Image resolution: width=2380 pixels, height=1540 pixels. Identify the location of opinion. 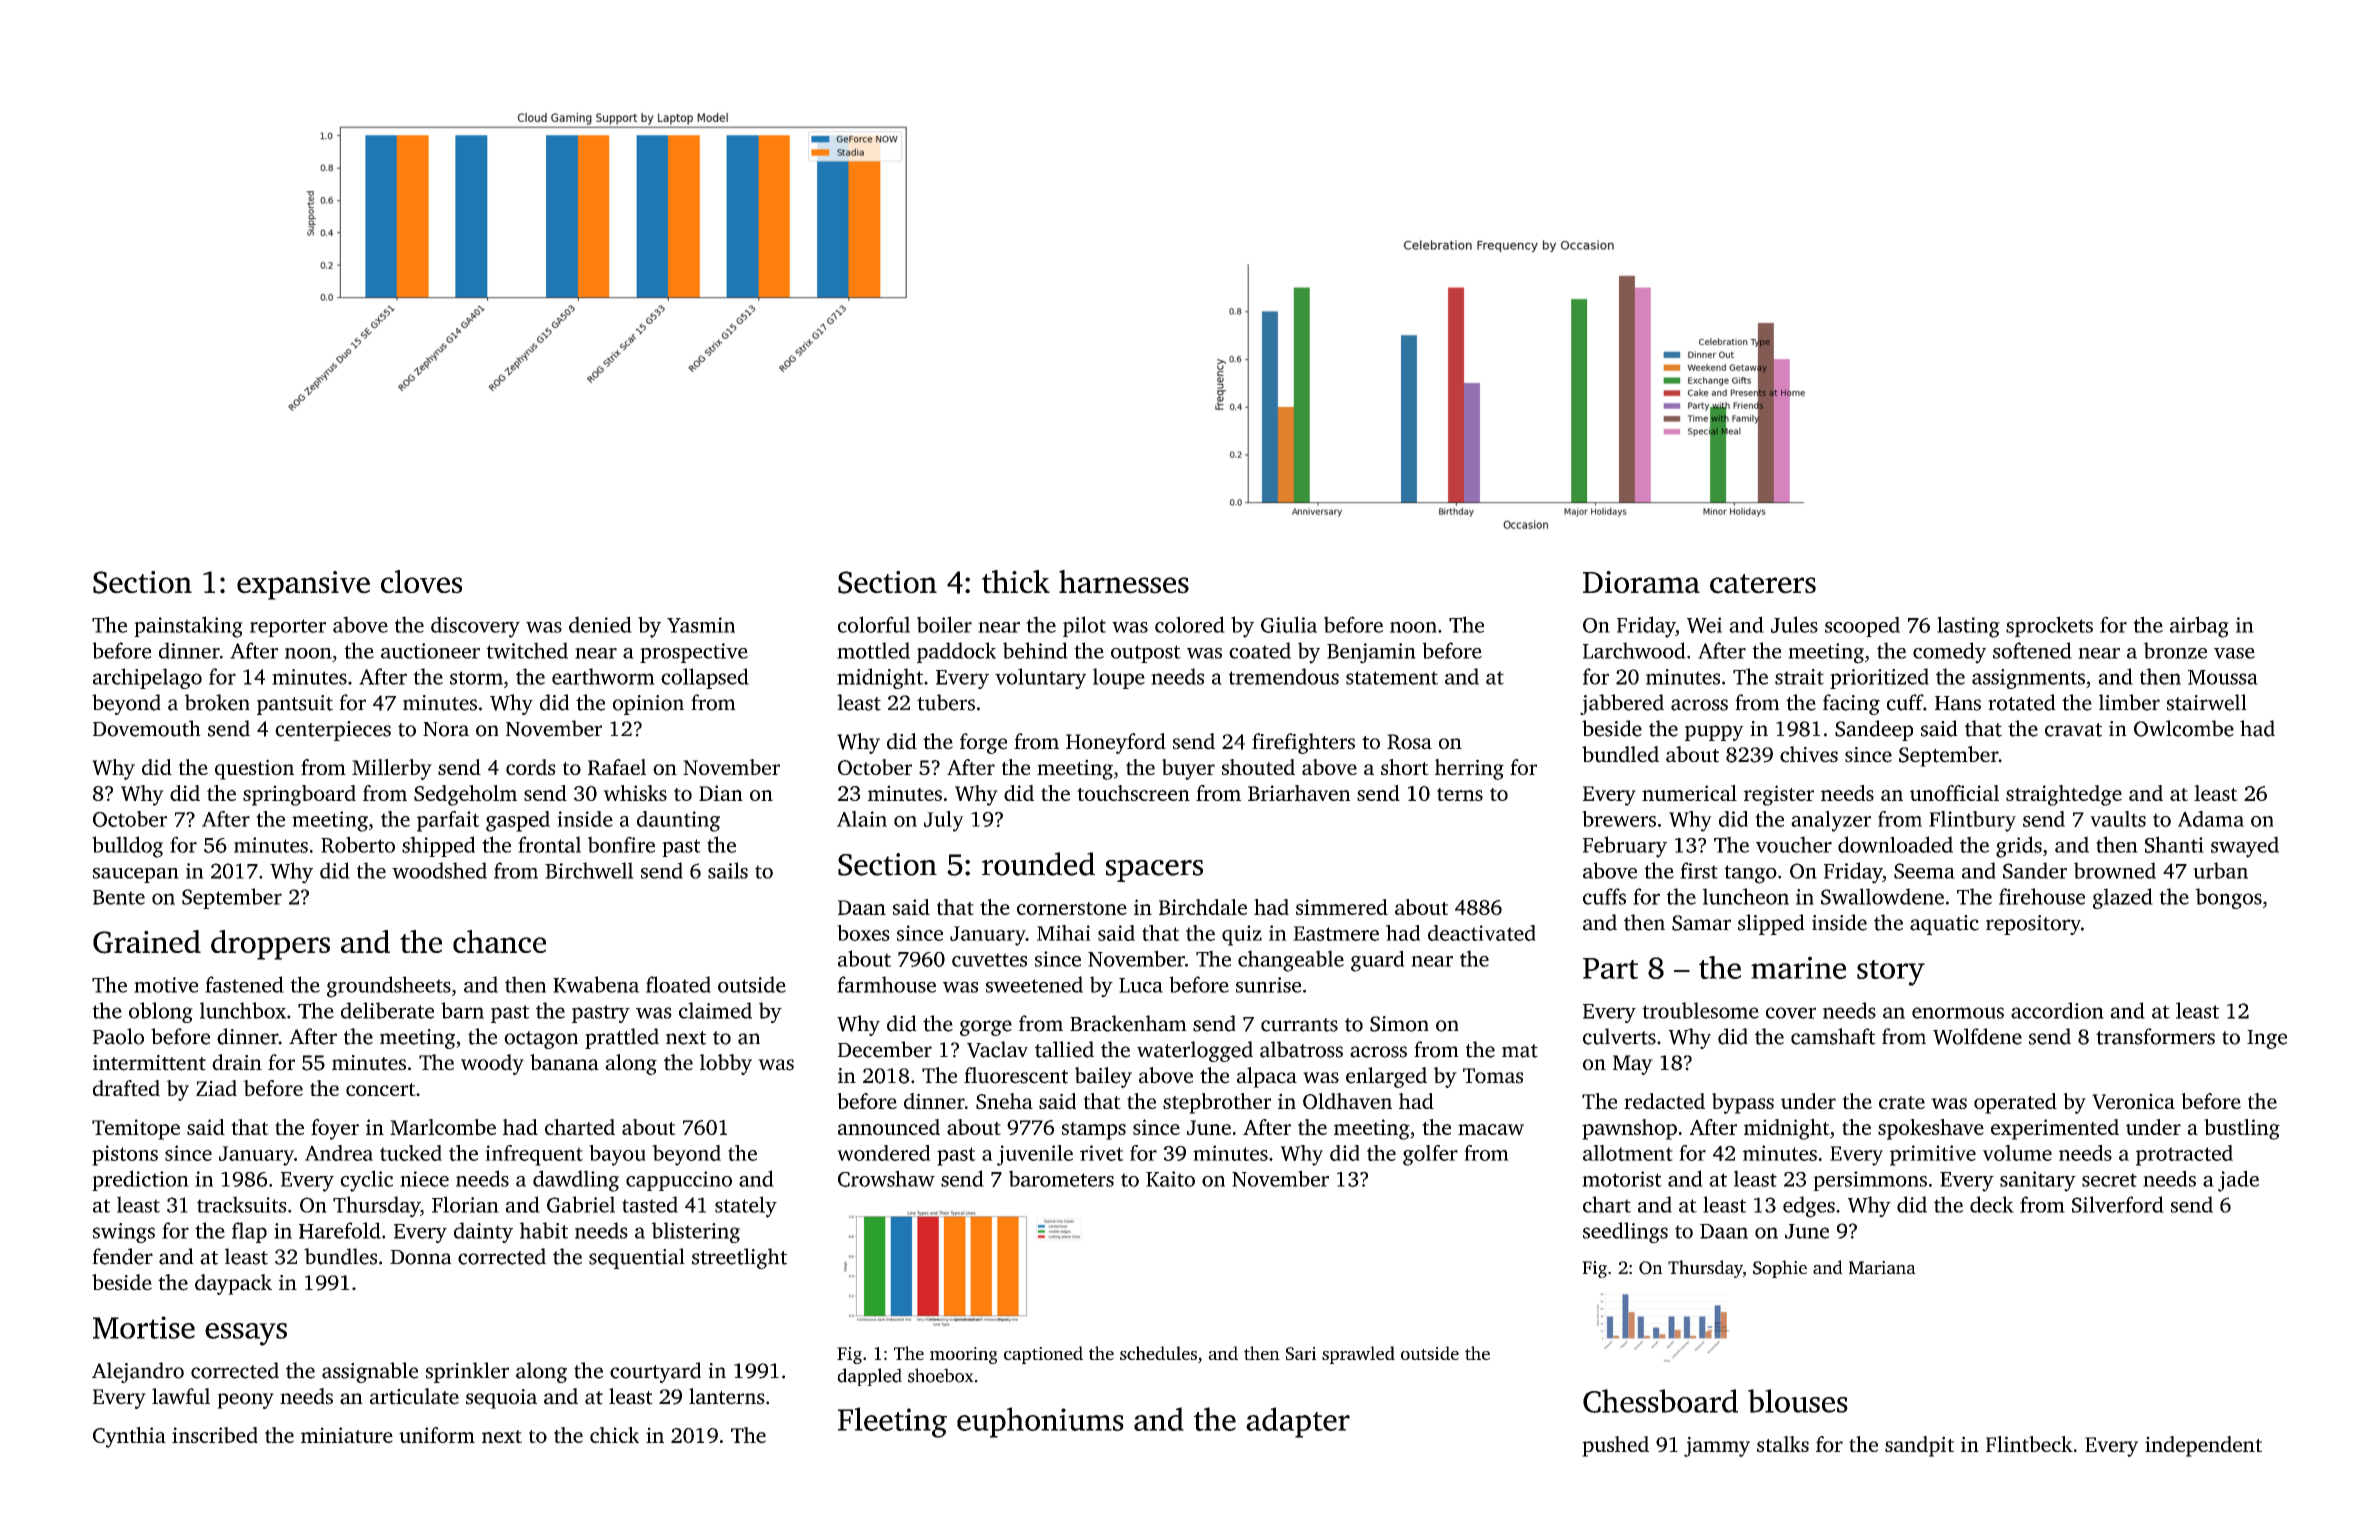
(648, 705).
